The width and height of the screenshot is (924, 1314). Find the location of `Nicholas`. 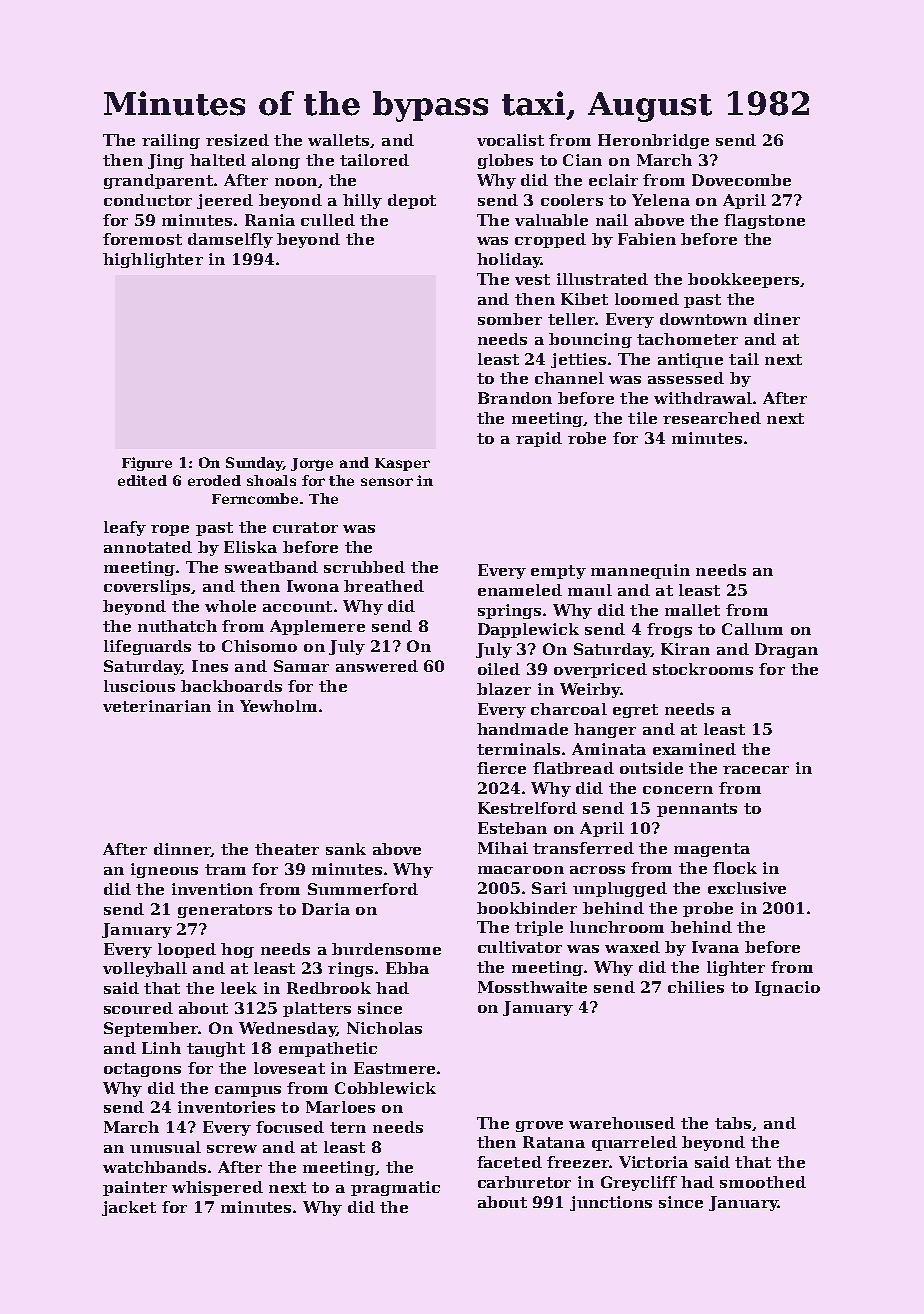

Nicholas is located at coordinates (384, 1028).
